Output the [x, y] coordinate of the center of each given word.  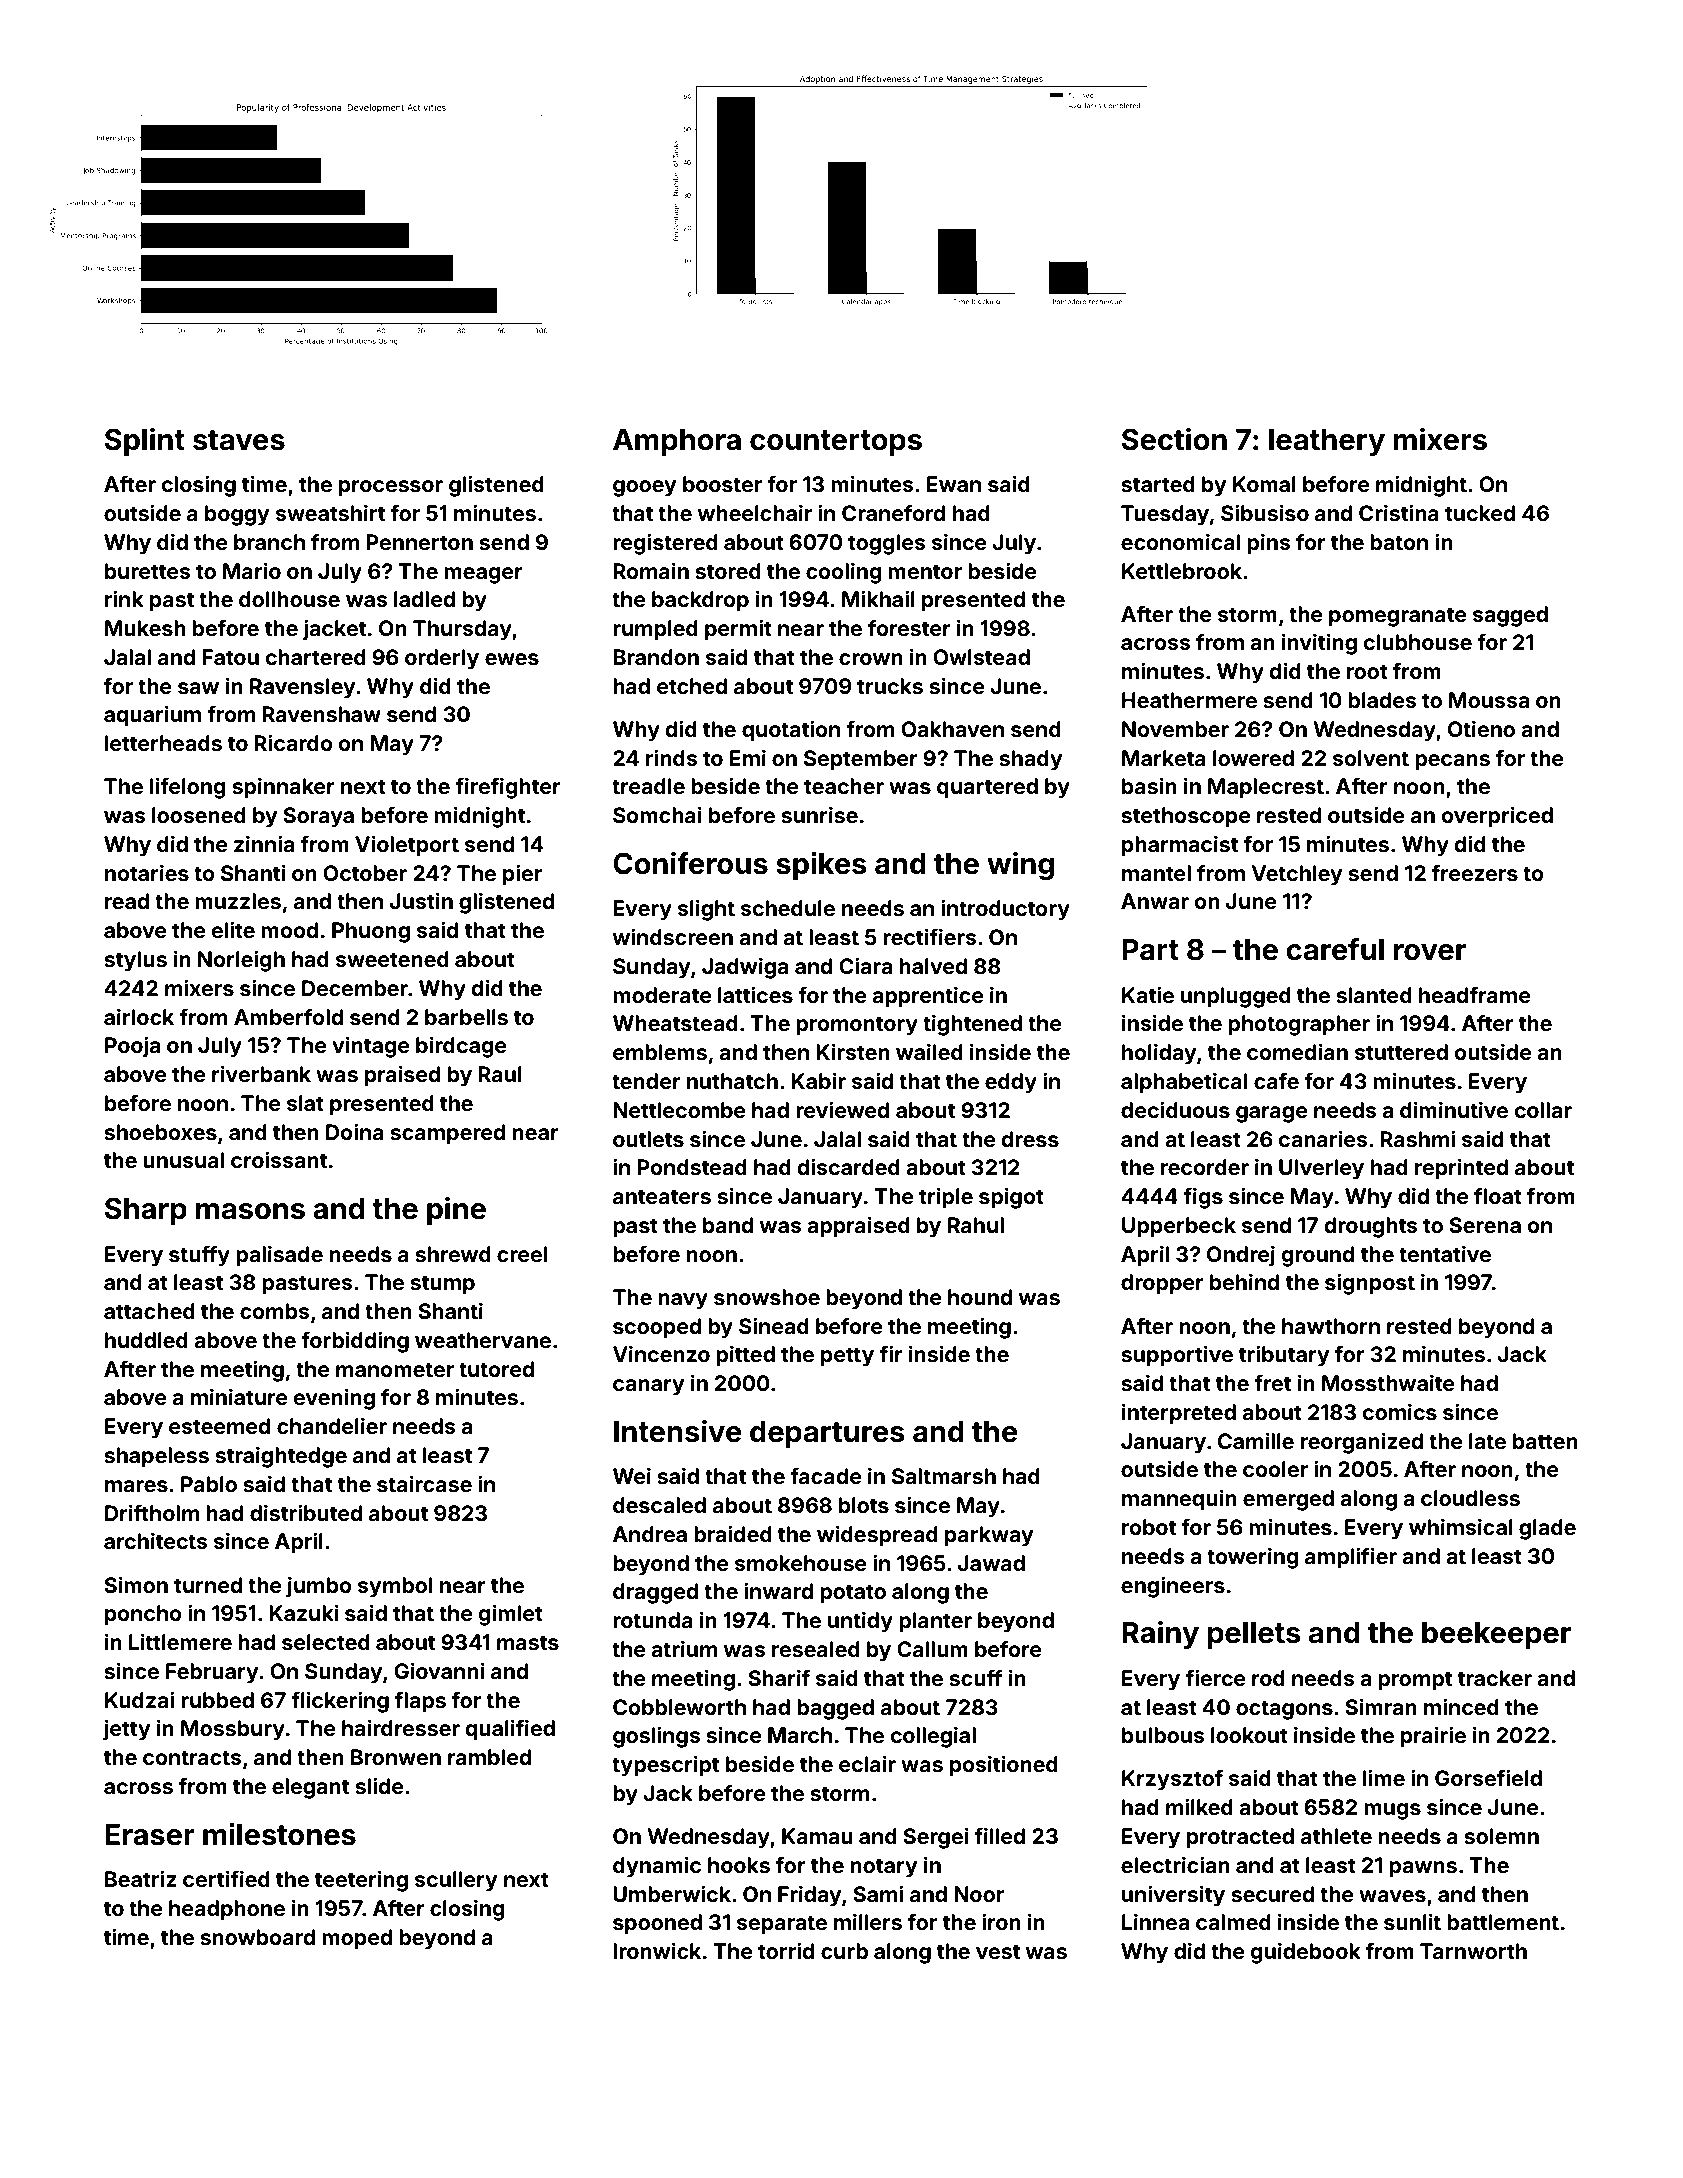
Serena [1485, 1225]
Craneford [893, 513]
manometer [395, 1369]
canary [649, 1387]
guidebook [1306, 1953]
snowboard [257, 1937]
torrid [786, 1950]
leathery [1327, 442]
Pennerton [419, 542]
